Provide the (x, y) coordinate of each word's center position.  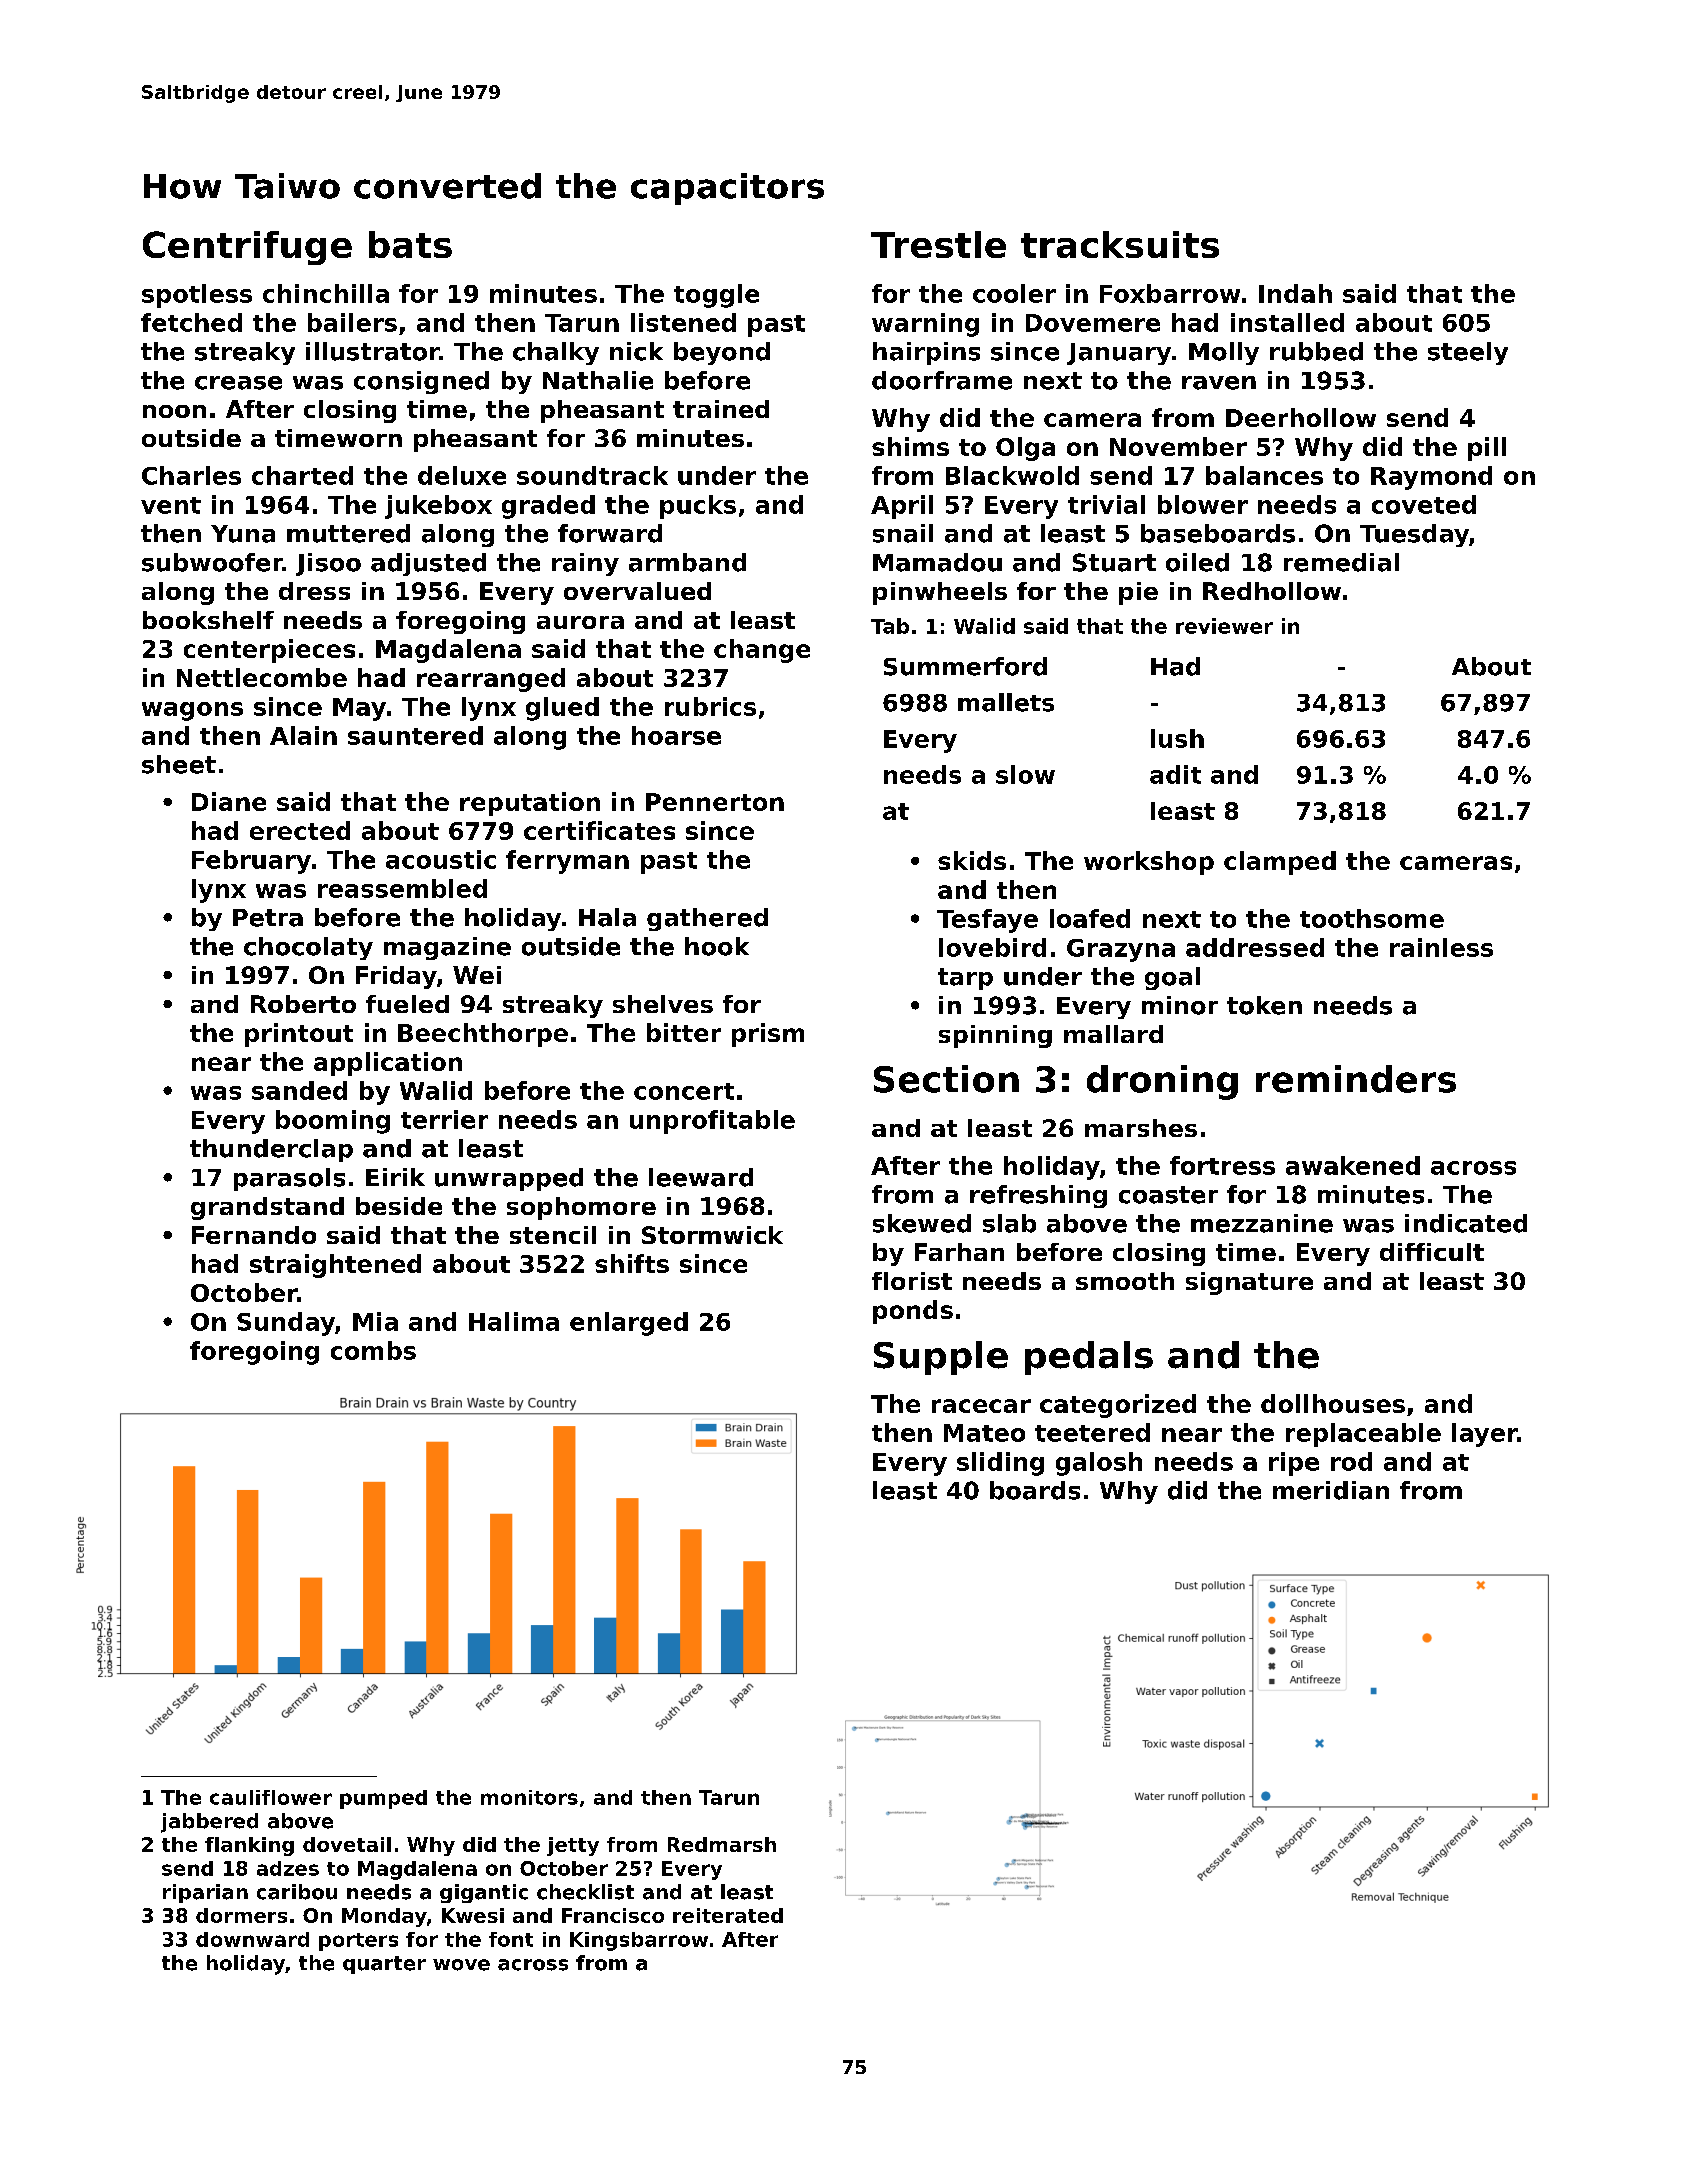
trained (721, 409)
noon (174, 411)
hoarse (676, 735)
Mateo (984, 1433)
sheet (179, 764)
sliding (1000, 1464)
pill (1487, 449)
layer (1484, 1435)
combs (373, 1350)
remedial (1341, 562)
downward (252, 1939)
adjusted (428, 564)
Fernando (254, 1235)
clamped (1280, 863)
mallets (1006, 702)
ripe (1294, 1464)
